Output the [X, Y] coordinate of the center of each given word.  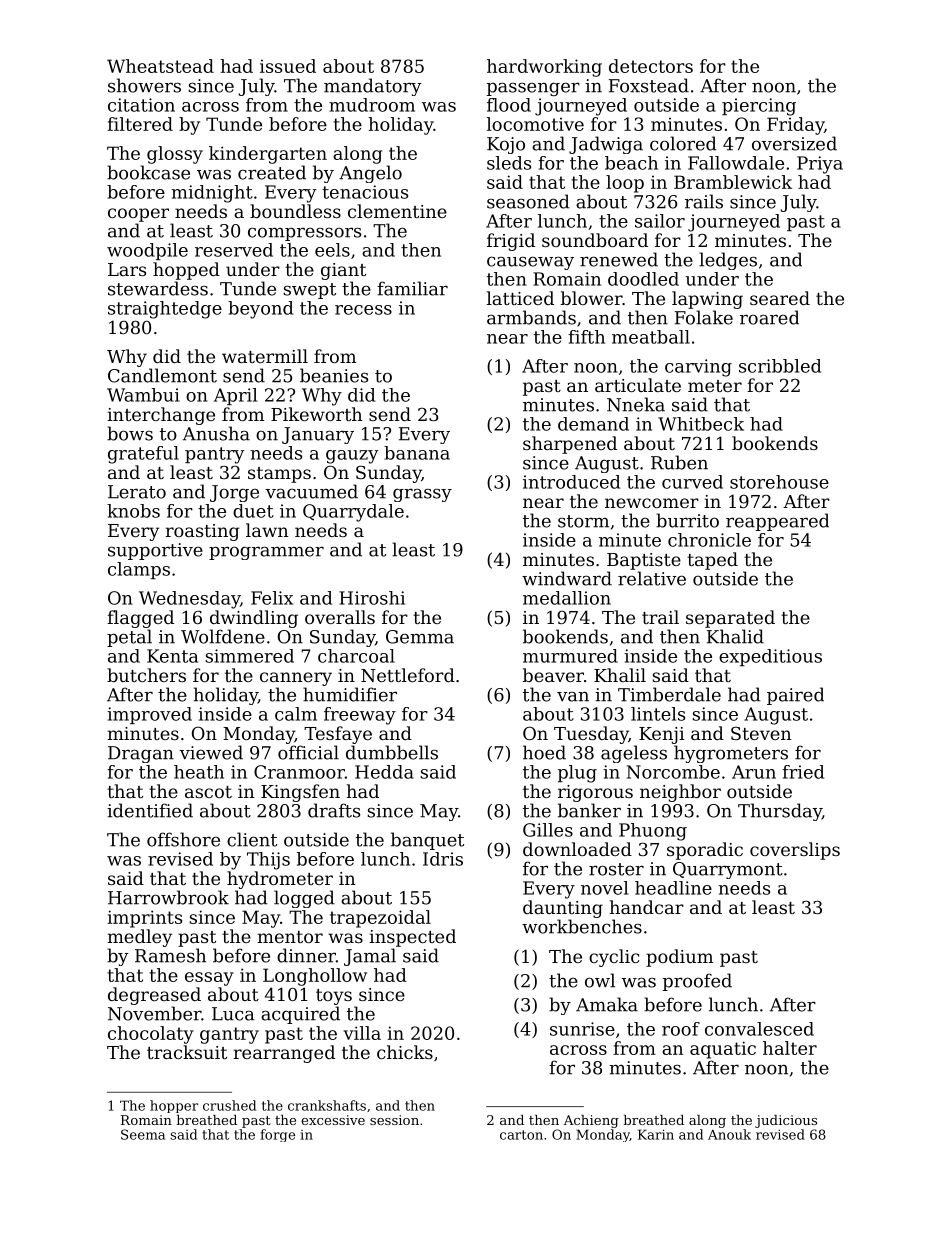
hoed [544, 752]
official [308, 752]
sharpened [570, 445]
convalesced [759, 1029]
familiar [412, 288]
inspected [412, 938]
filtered [140, 124]
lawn [267, 530]
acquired [300, 1015]
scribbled [780, 366]
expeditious [770, 657]
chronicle [709, 540]
